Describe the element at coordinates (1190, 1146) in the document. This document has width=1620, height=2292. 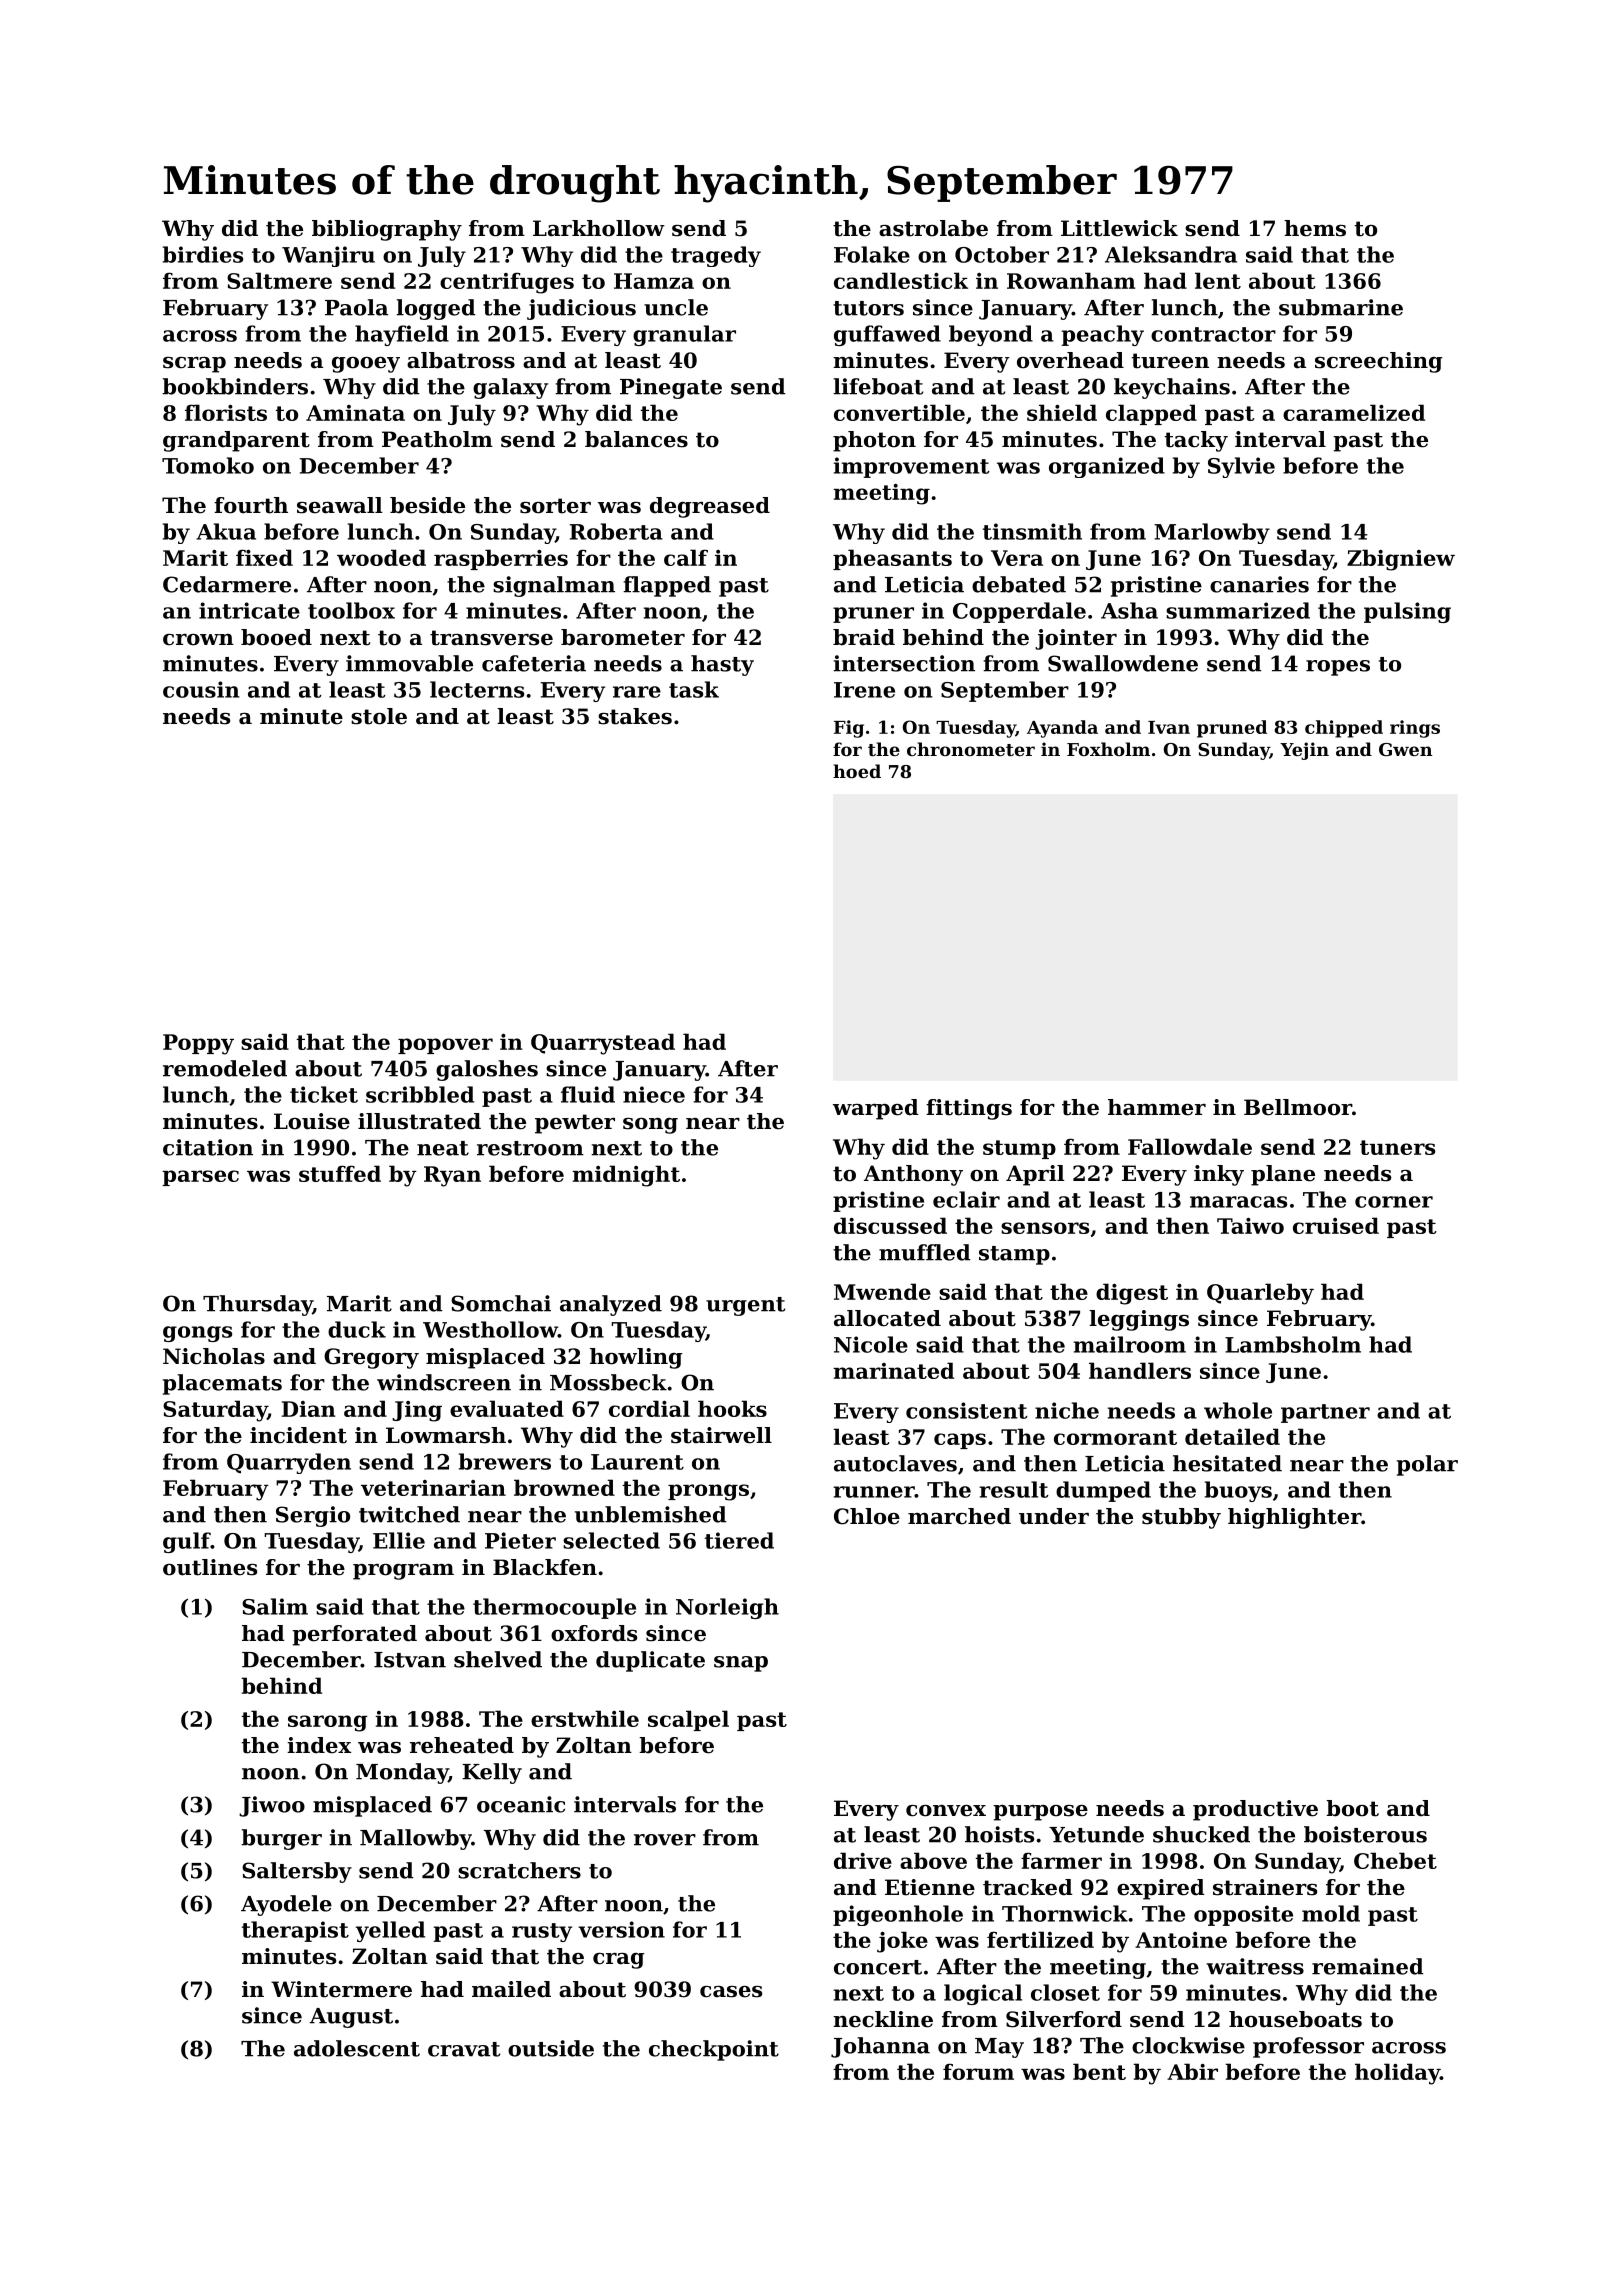
I see `Fallowdale` at that location.
